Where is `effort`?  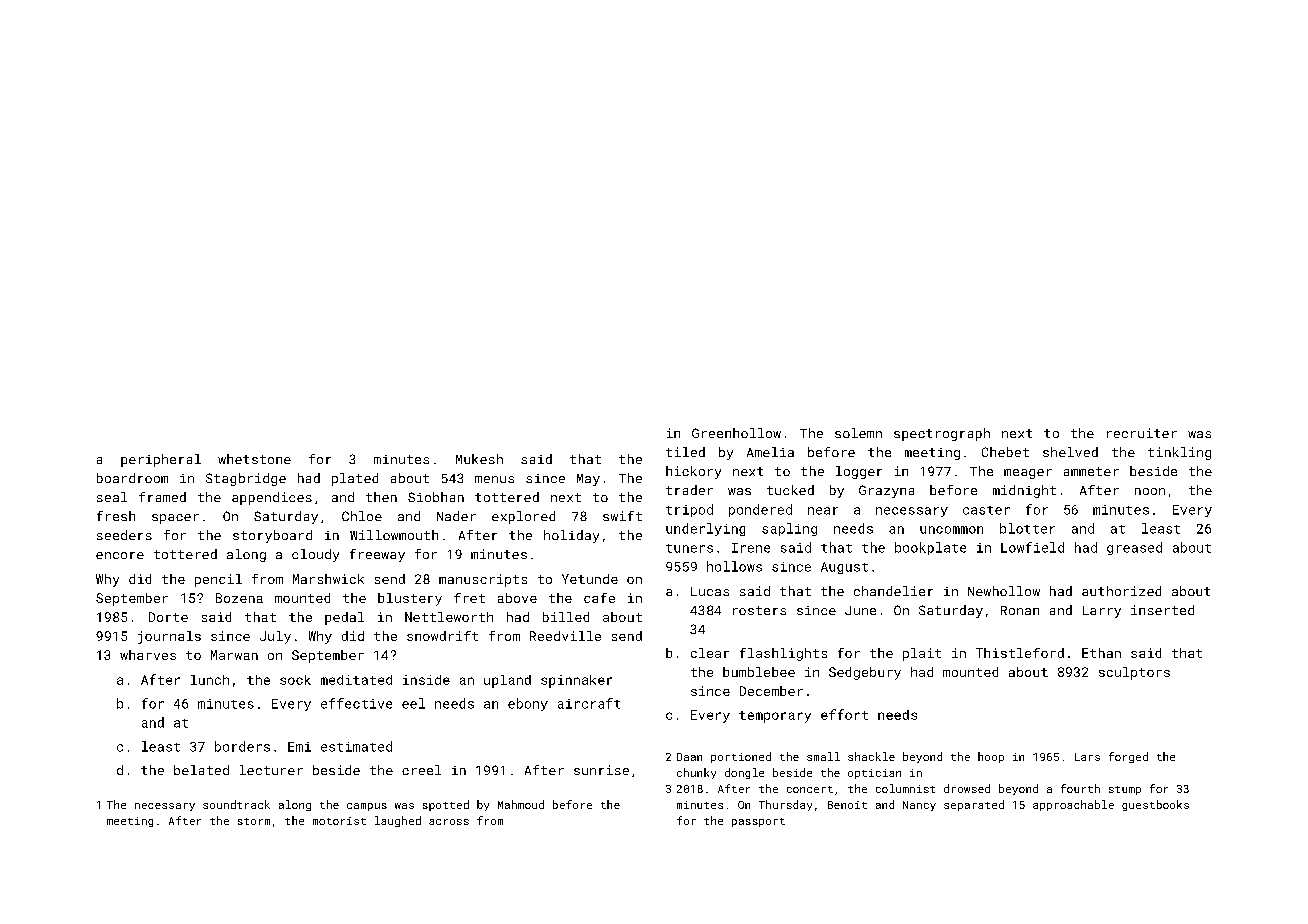
effort is located at coordinates (844, 714).
